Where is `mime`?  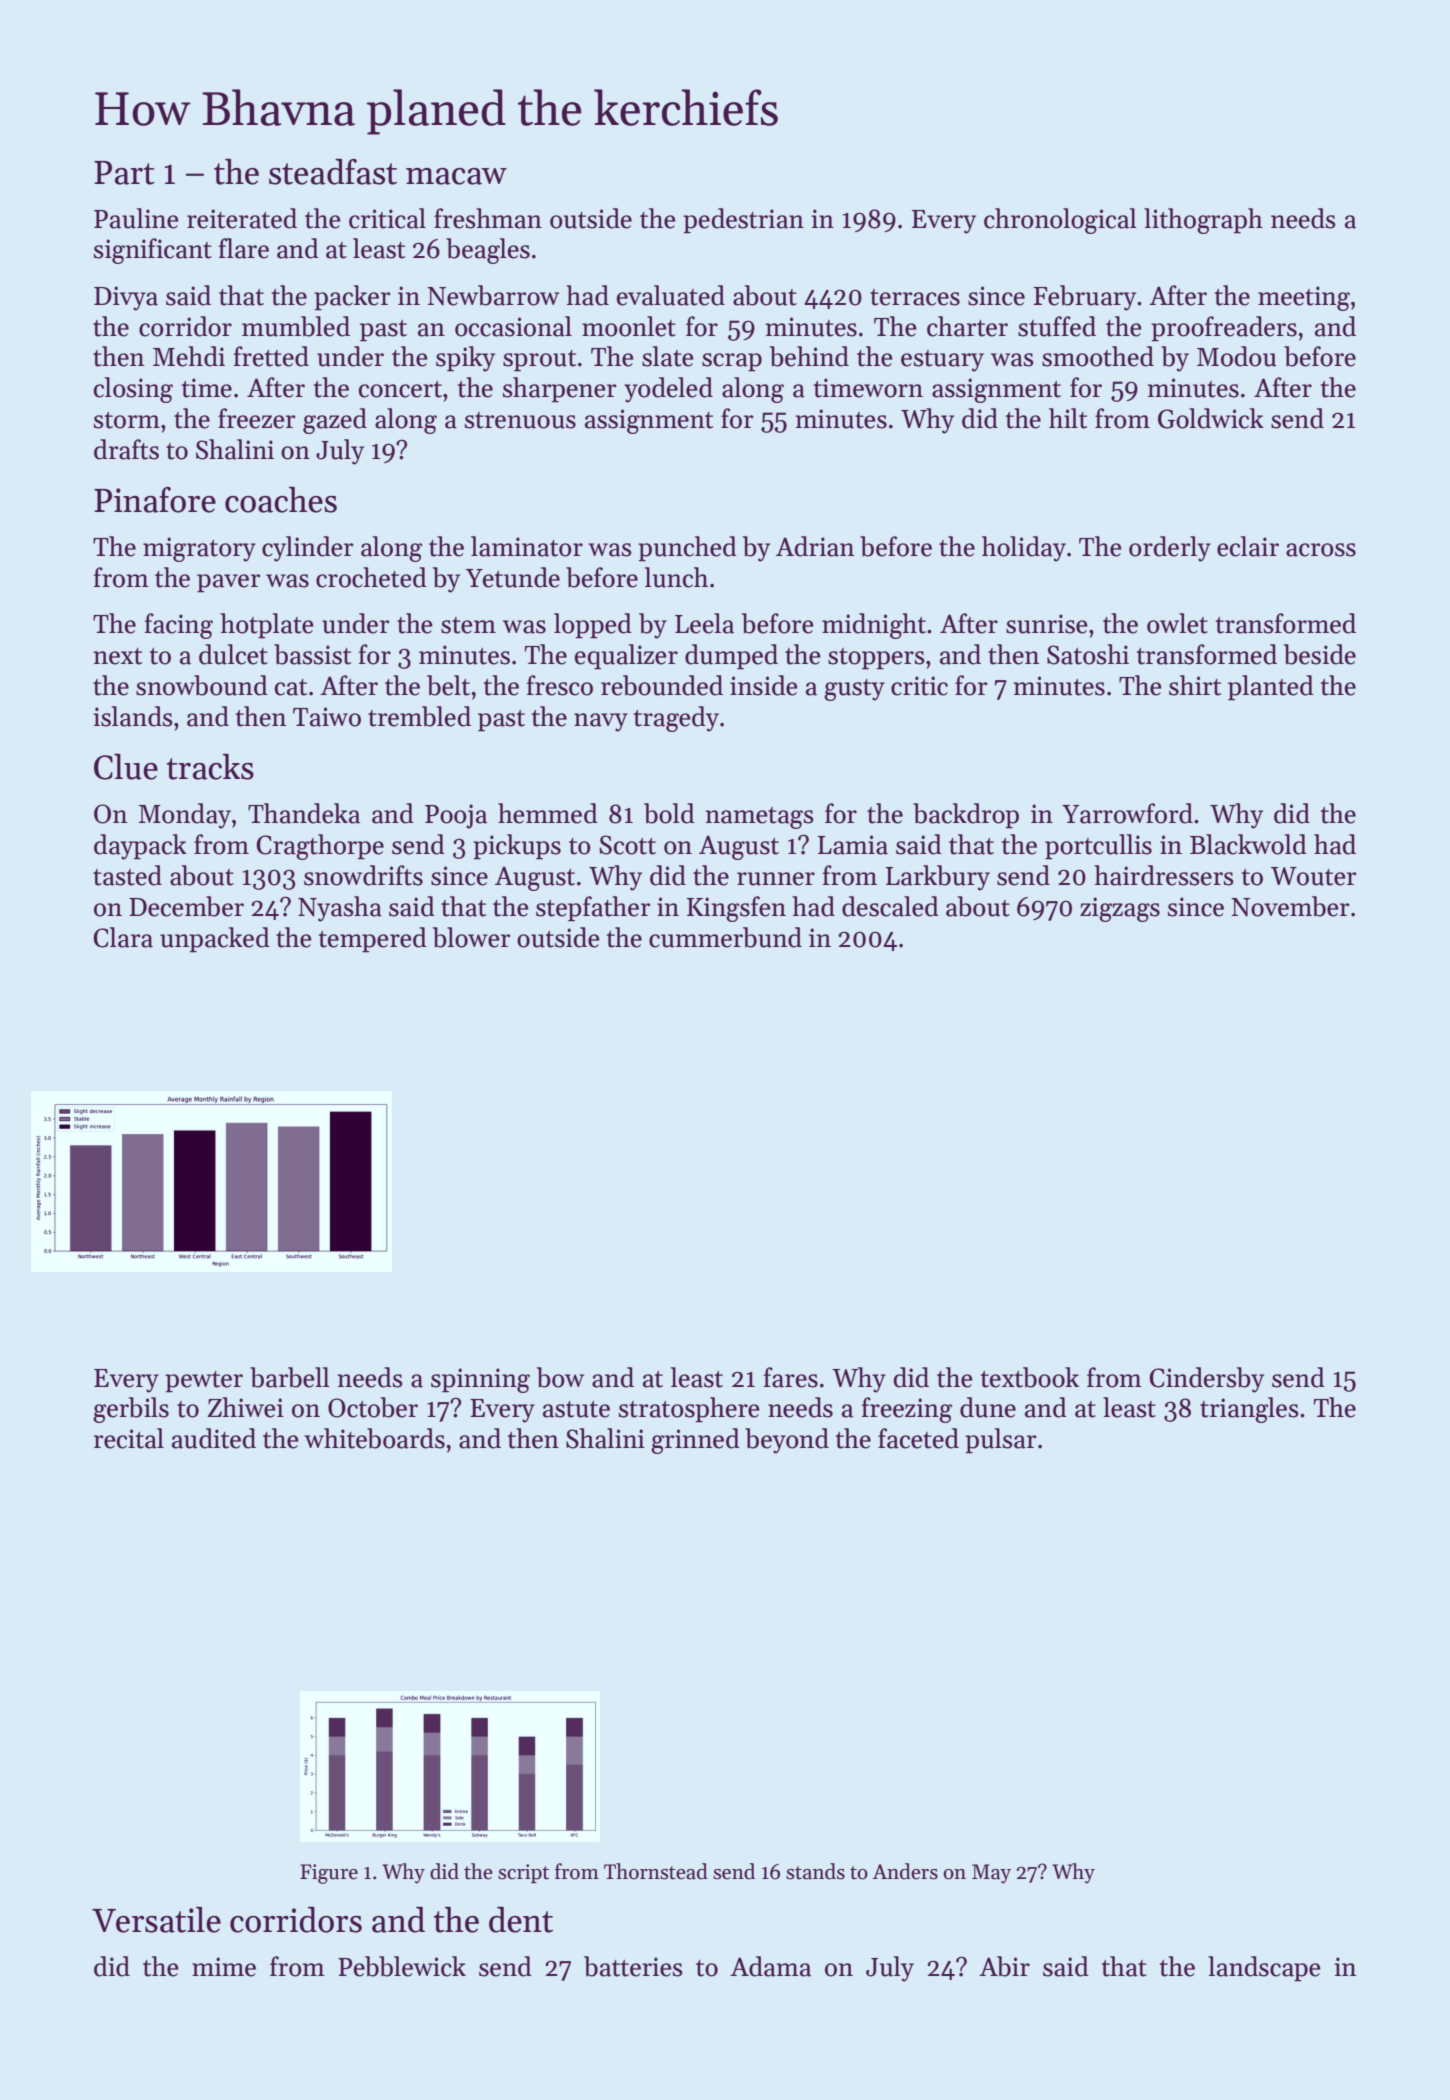 mime is located at coordinates (224, 1967).
